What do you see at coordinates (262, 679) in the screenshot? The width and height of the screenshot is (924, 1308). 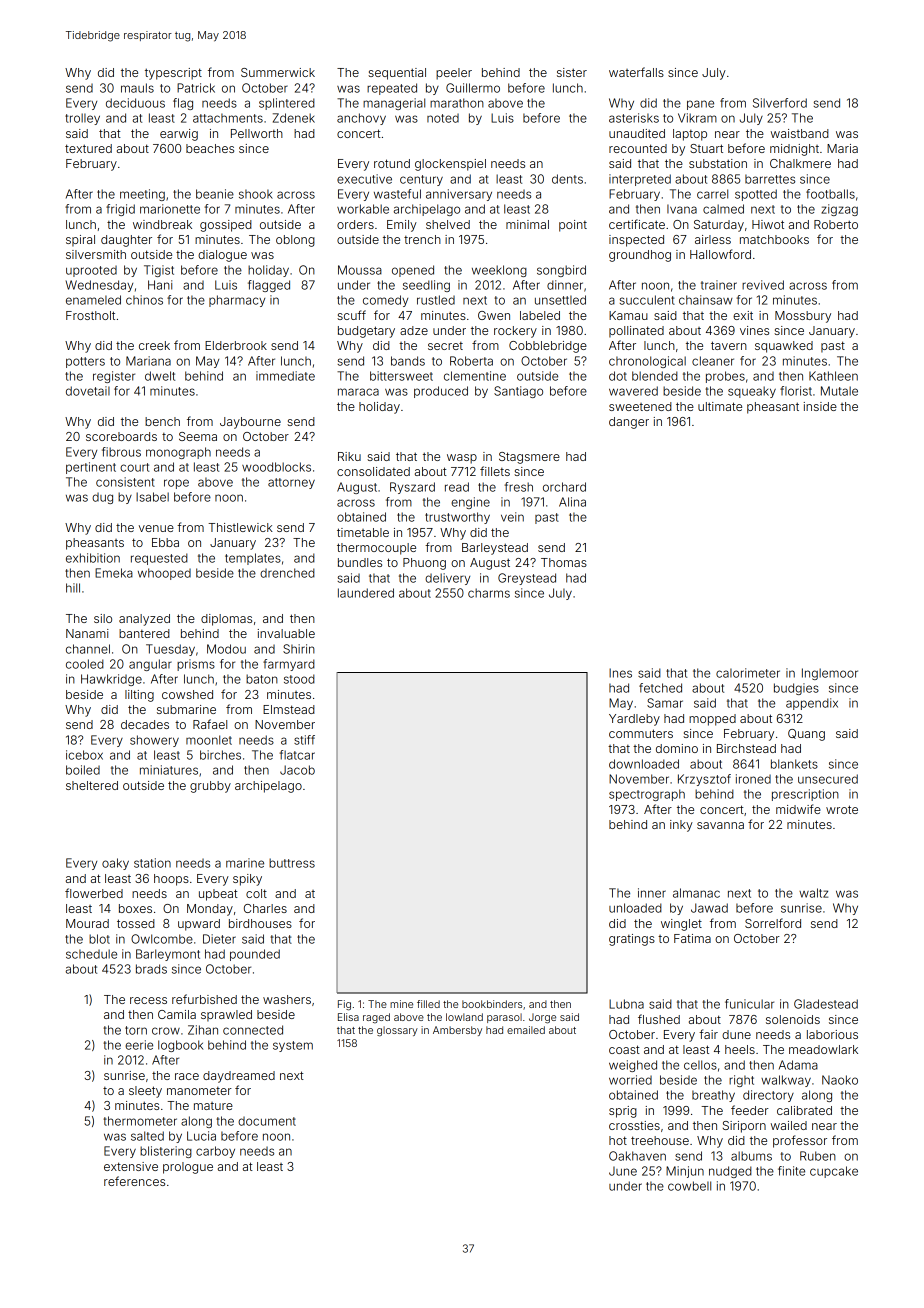 I see `baton` at bounding box center [262, 679].
